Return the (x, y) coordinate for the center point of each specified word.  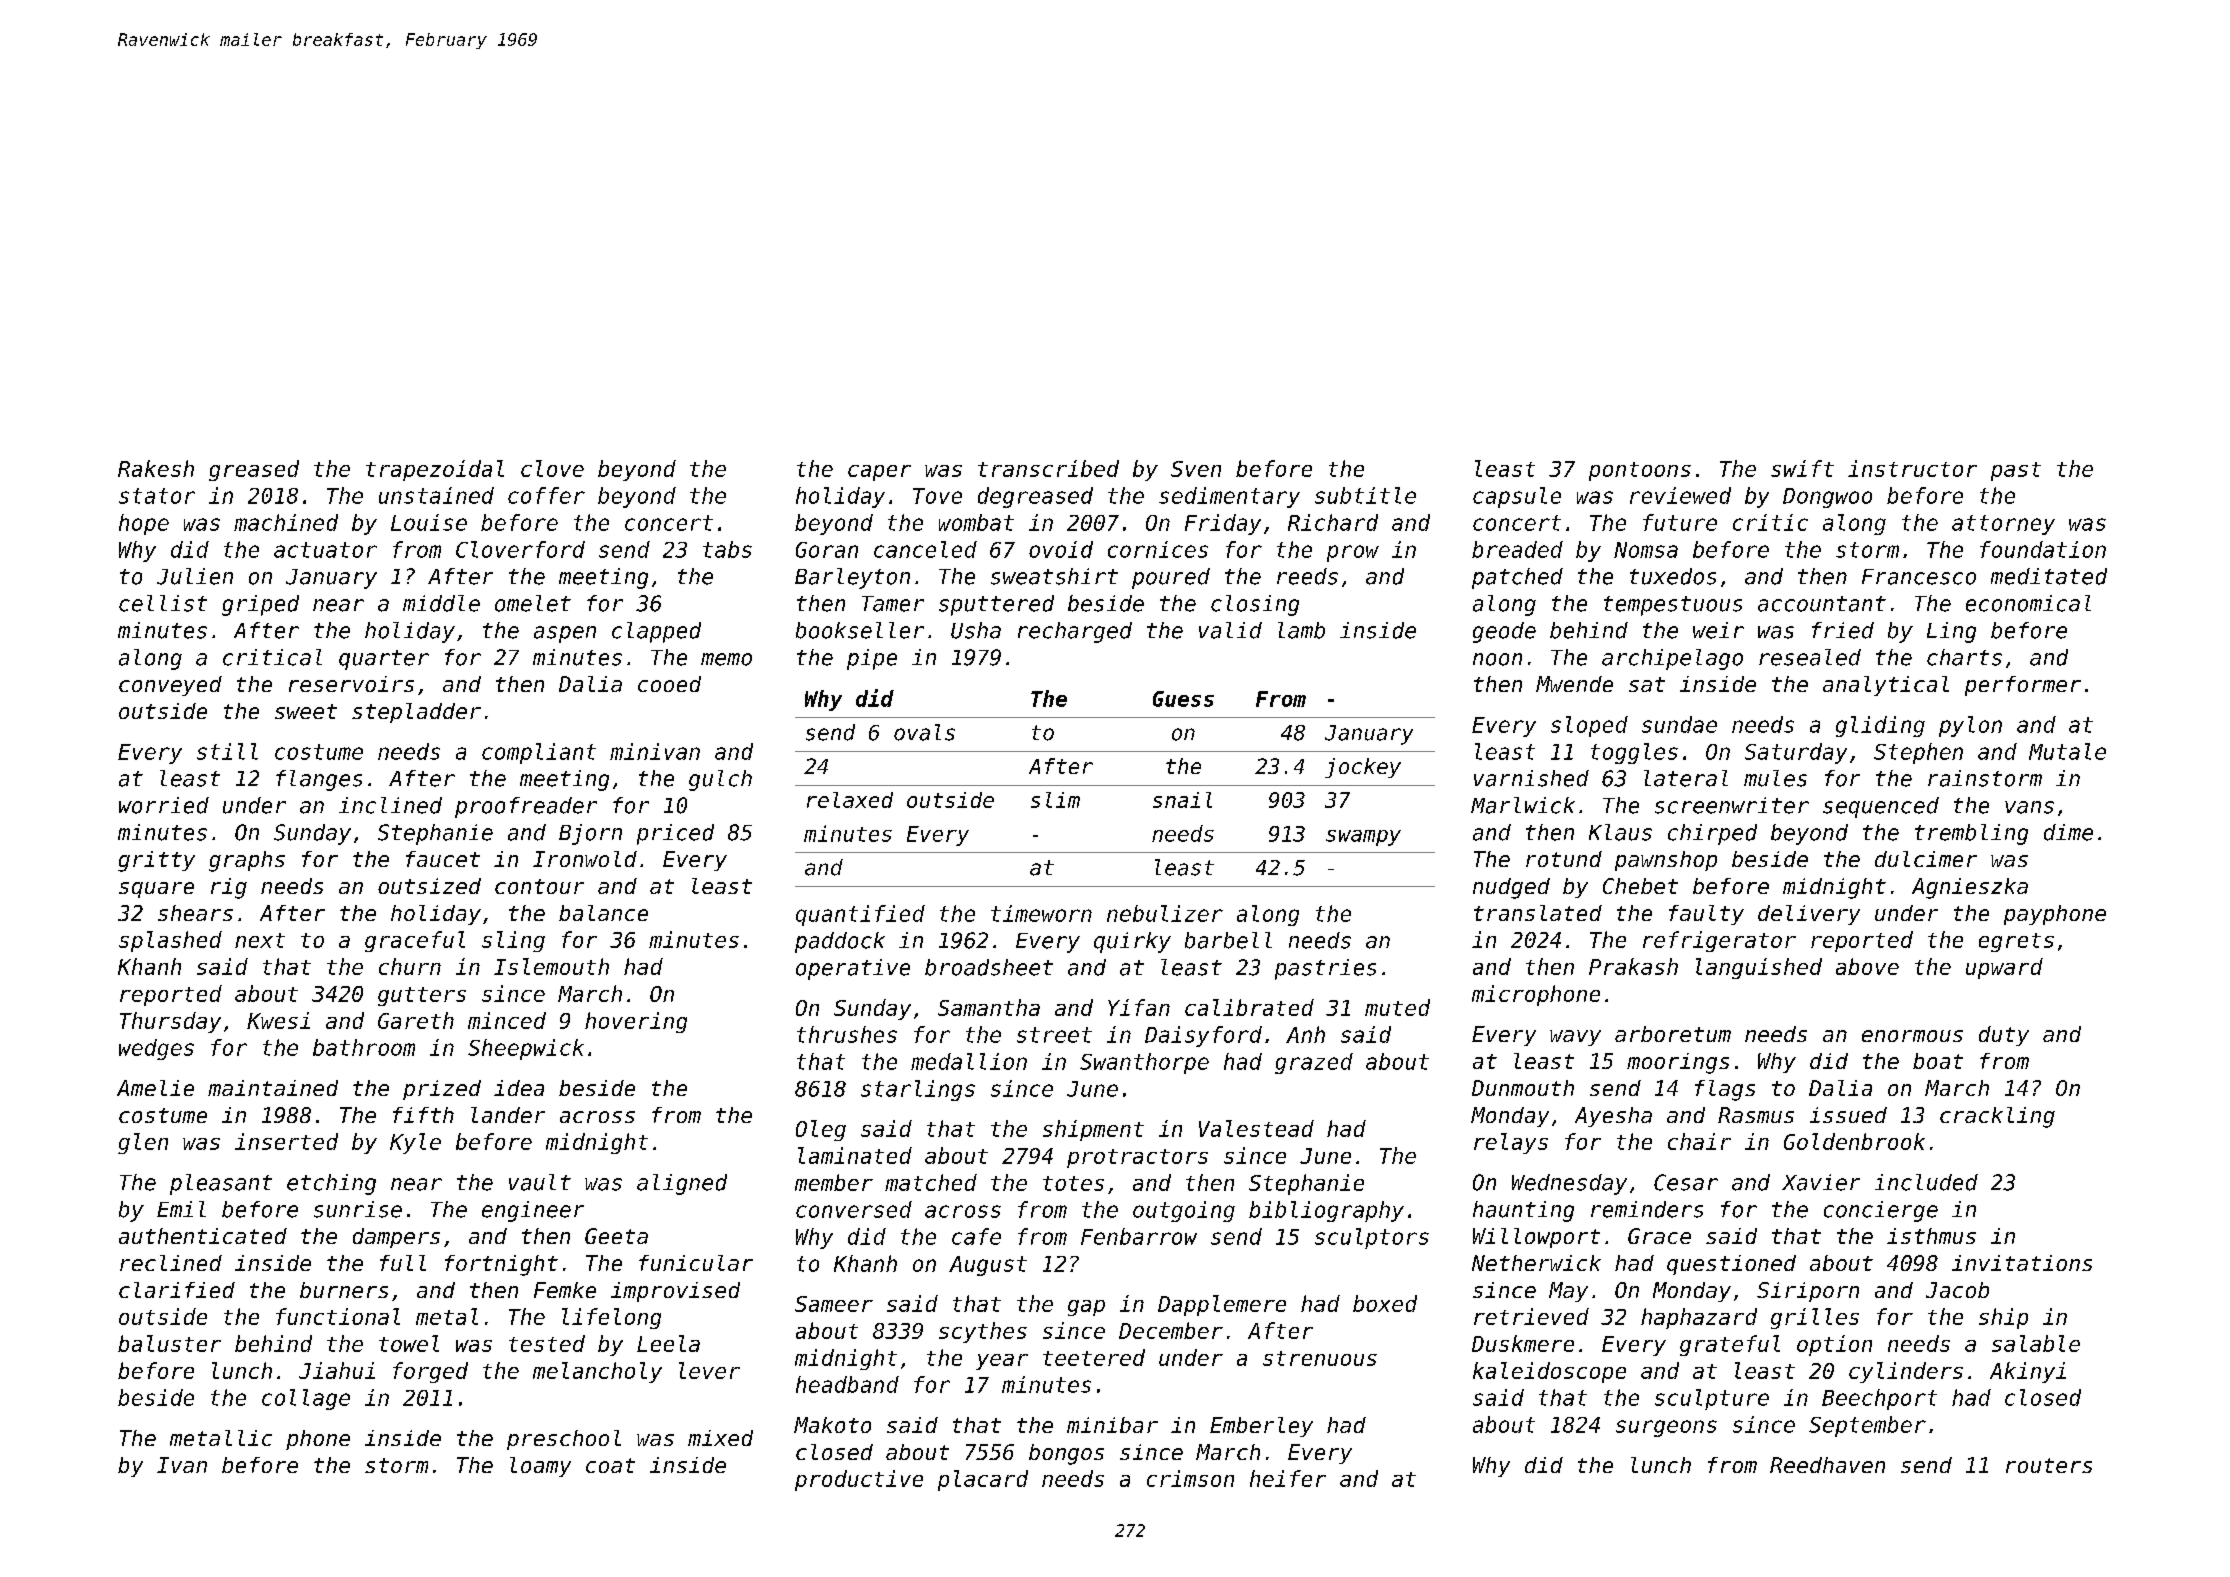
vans (2029, 807)
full (403, 1263)
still (227, 751)
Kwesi (278, 1020)
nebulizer (1165, 913)
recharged (1075, 632)
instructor (1912, 468)
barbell (1228, 940)
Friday (1223, 524)
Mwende (1574, 684)
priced (675, 834)
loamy (540, 1467)
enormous (1912, 1036)
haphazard (1699, 1318)
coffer (546, 495)
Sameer (834, 1304)
